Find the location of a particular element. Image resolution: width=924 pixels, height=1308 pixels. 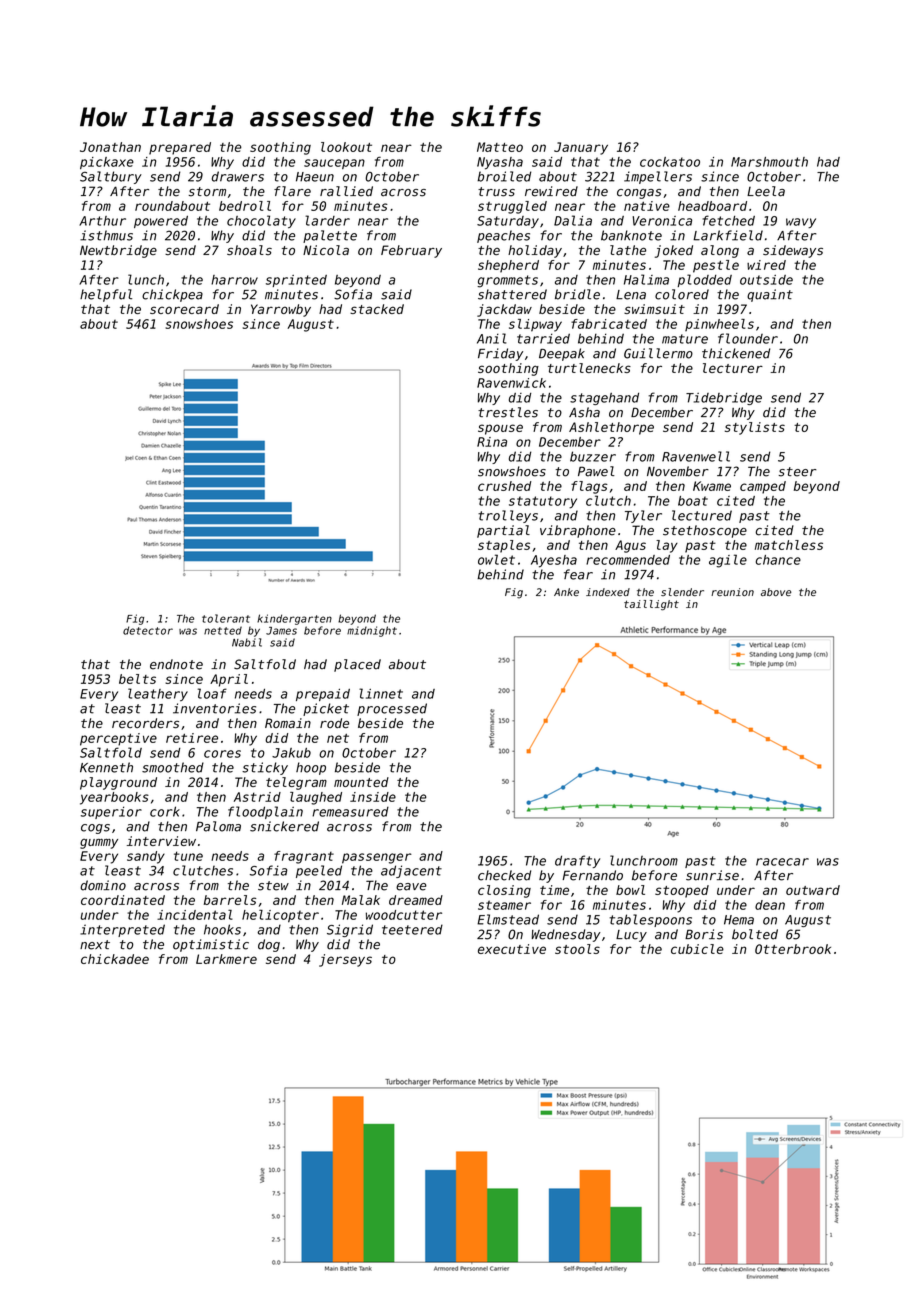

tolerant is located at coordinates (226, 618).
